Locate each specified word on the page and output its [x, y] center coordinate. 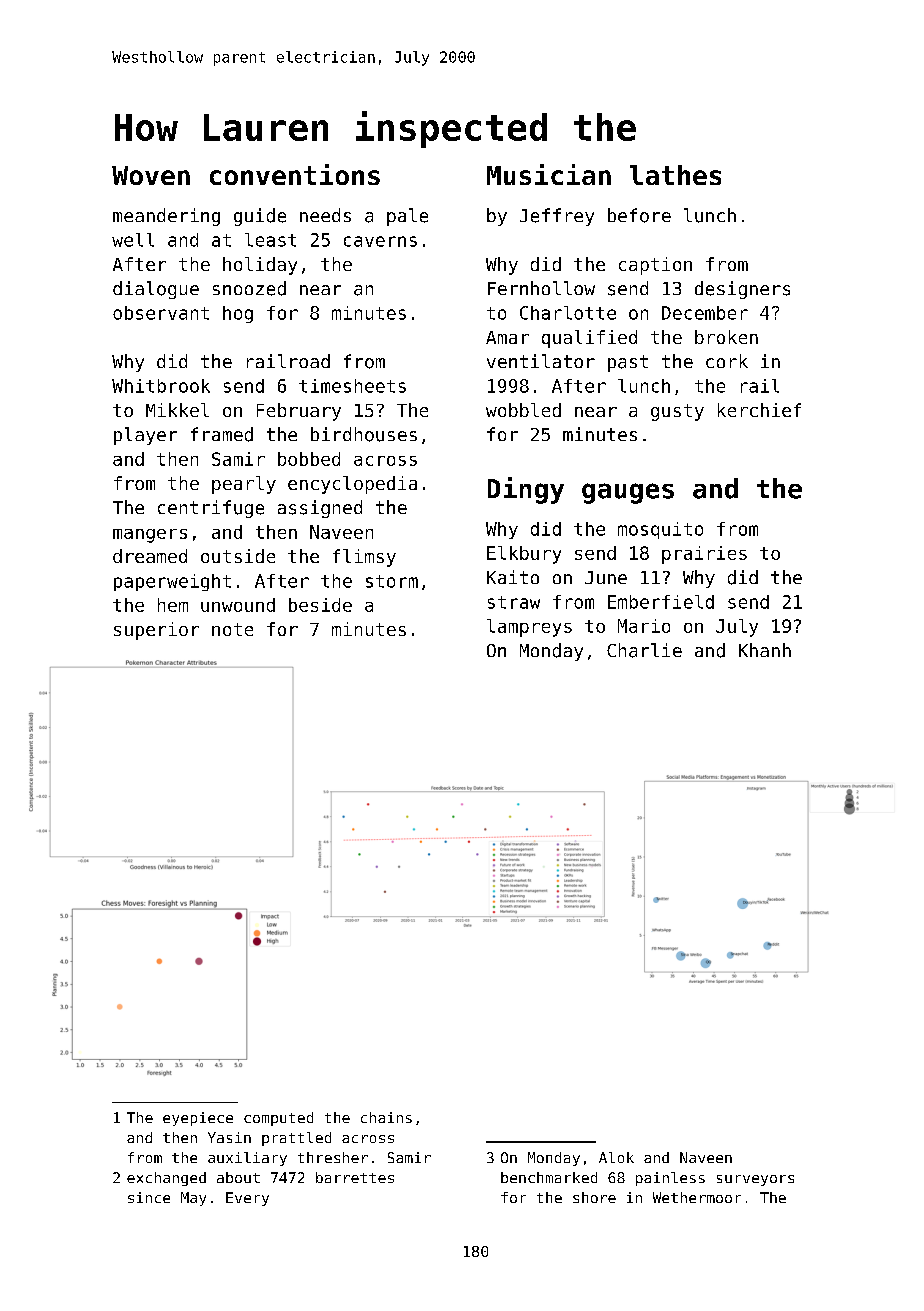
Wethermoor [697, 1197]
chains [386, 1117]
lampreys [529, 628]
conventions [295, 174]
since [149, 1197]
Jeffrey [557, 217]
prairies [704, 555]
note [232, 629]
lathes [675, 175]
